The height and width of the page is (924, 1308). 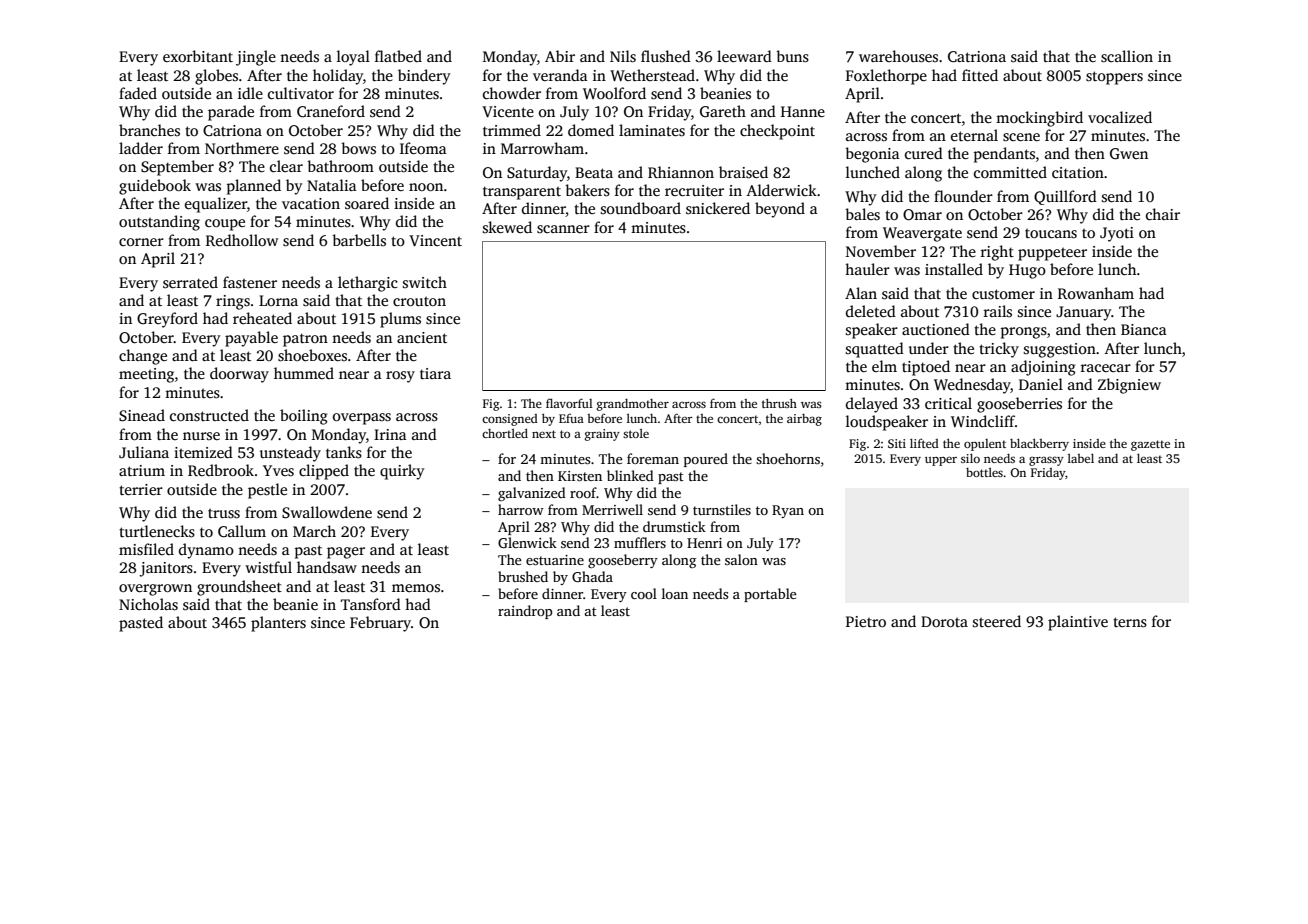 I want to click on ladder, so click(x=141, y=148).
